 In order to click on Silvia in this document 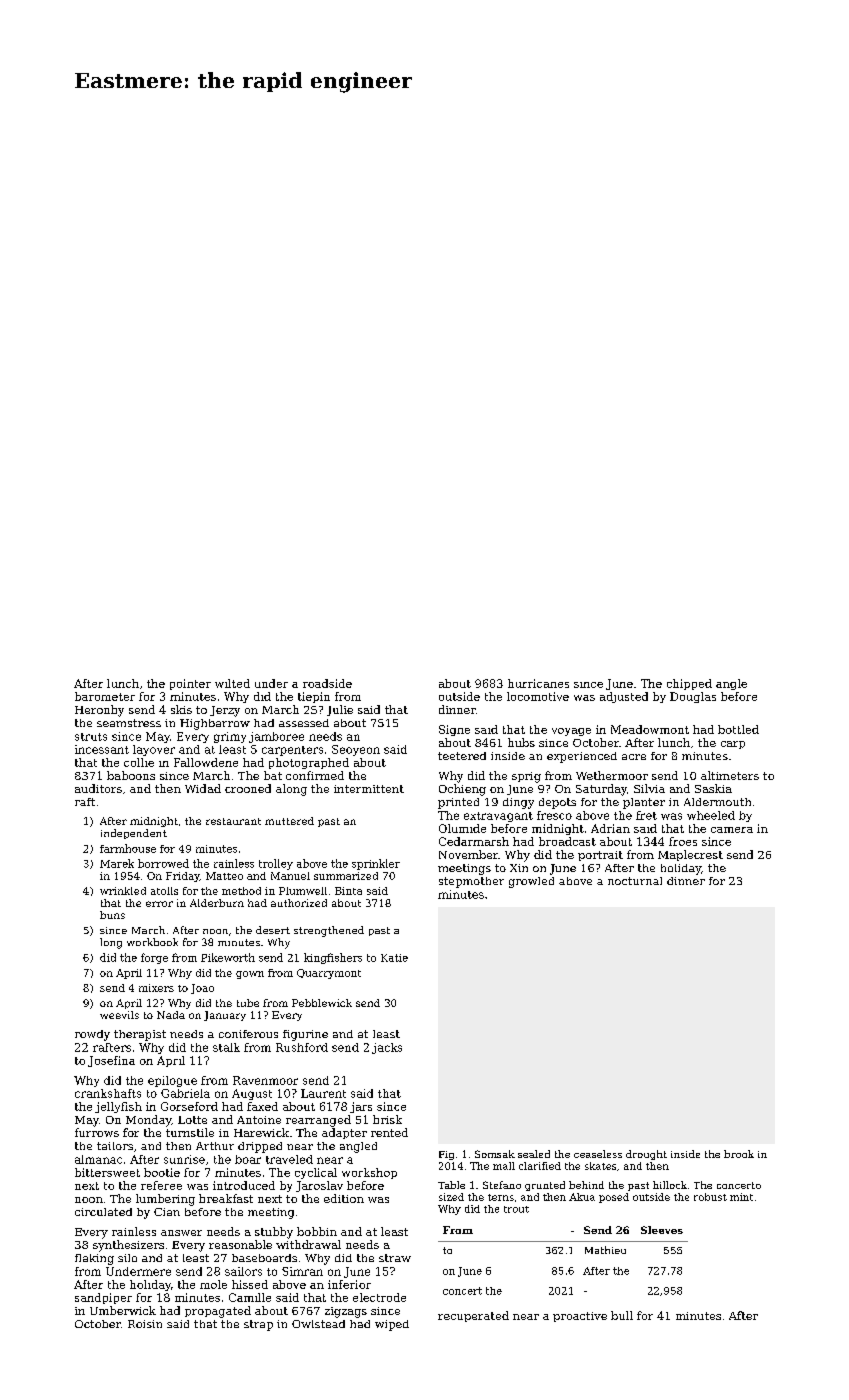, I will do `click(649, 788)`.
